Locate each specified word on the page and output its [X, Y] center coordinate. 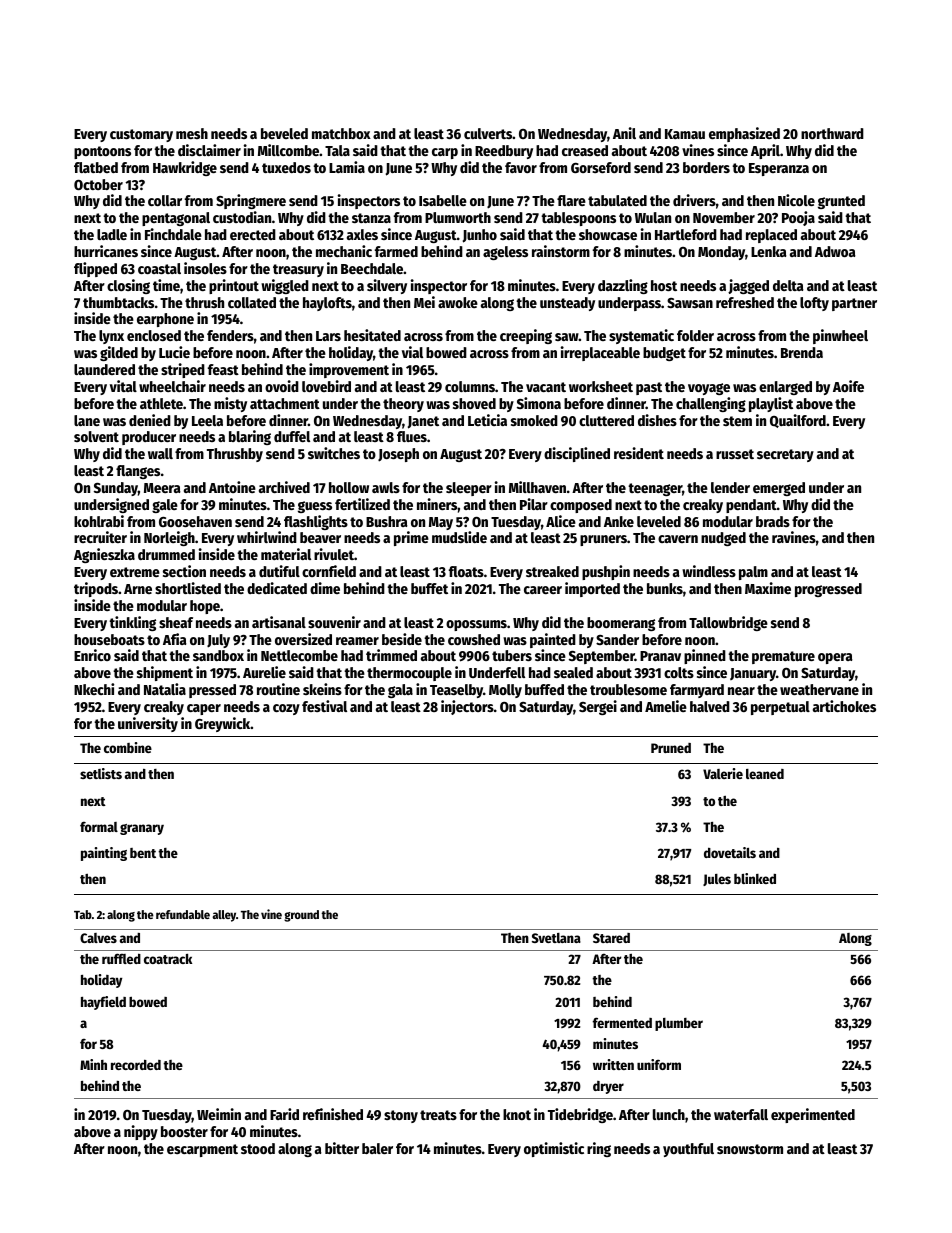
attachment [285, 403]
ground [301, 916]
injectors [467, 707]
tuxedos [286, 167]
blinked [755, 878]
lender [730, 487]
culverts [488, 133]
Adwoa [835, 251]
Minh [93, 1064]
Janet [423, 422]
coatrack [168, 959]
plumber [679, 1024]
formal [99, 826]
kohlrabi [99, 521]
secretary [785, 455]
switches [334, 453]
